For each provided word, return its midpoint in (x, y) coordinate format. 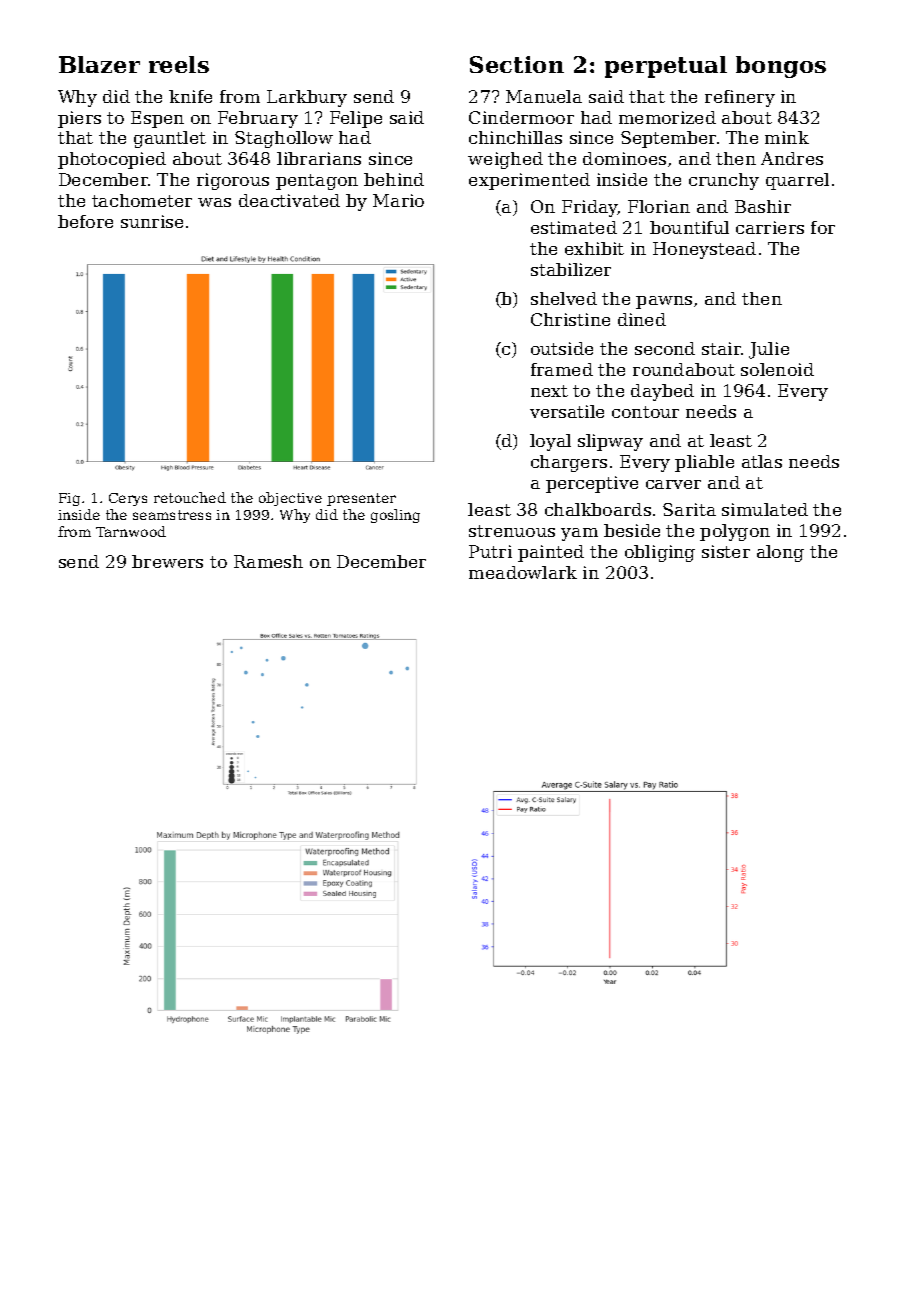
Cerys (128, 499)
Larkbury (307, 98)
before (85, 221)
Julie (769, 350)
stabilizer (571, 269)
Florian (659, 206)
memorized (667, 117)
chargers (569, 463)
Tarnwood (131, 531)
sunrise (152, 221)
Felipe (356, 119)
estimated (574, 227)
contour (645, 412)
